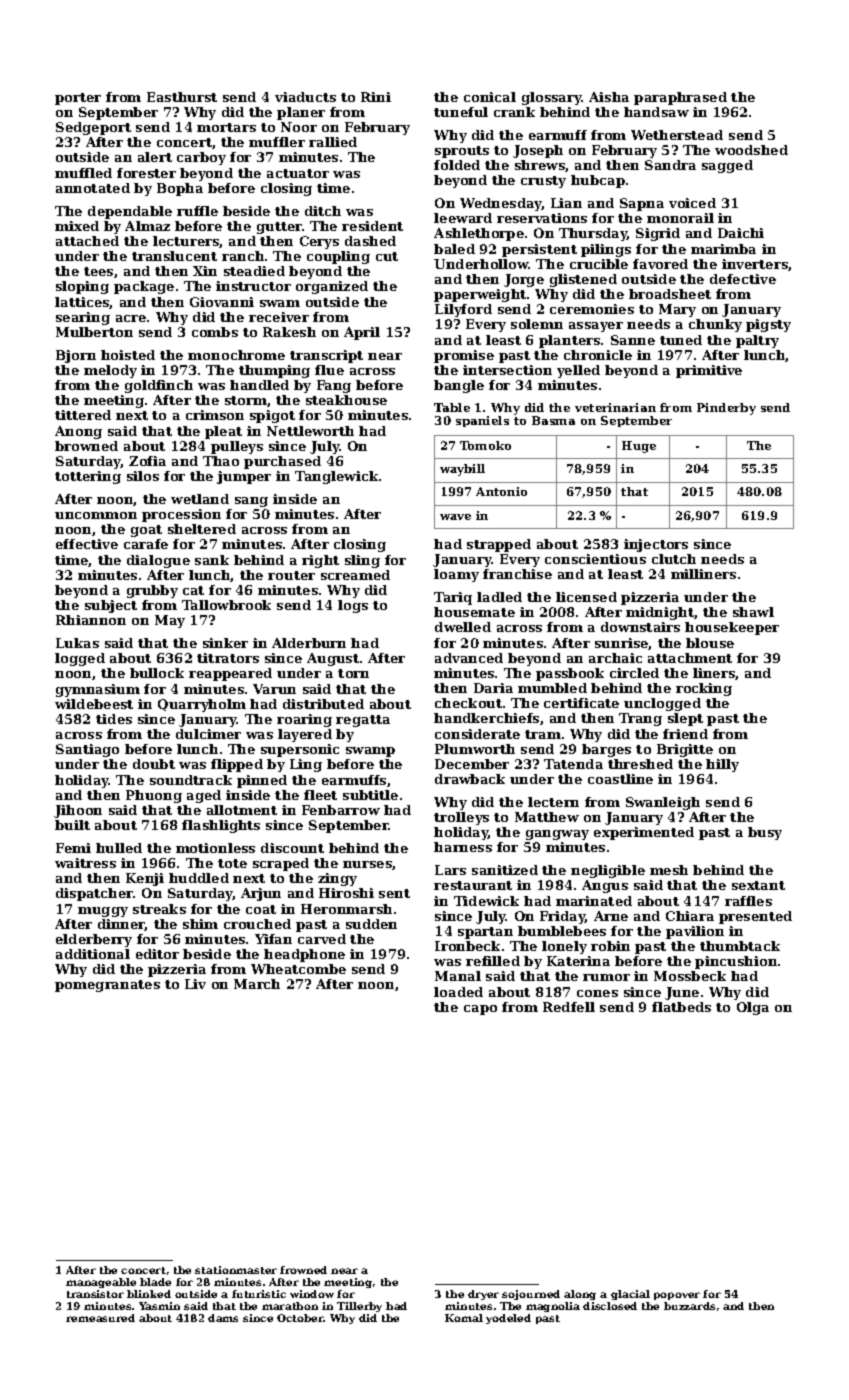 This document has height=1400, width=849. What do you see at coordinates (223, 1318) in the document?
I see `dams` at bounding box center [223, 1318].
